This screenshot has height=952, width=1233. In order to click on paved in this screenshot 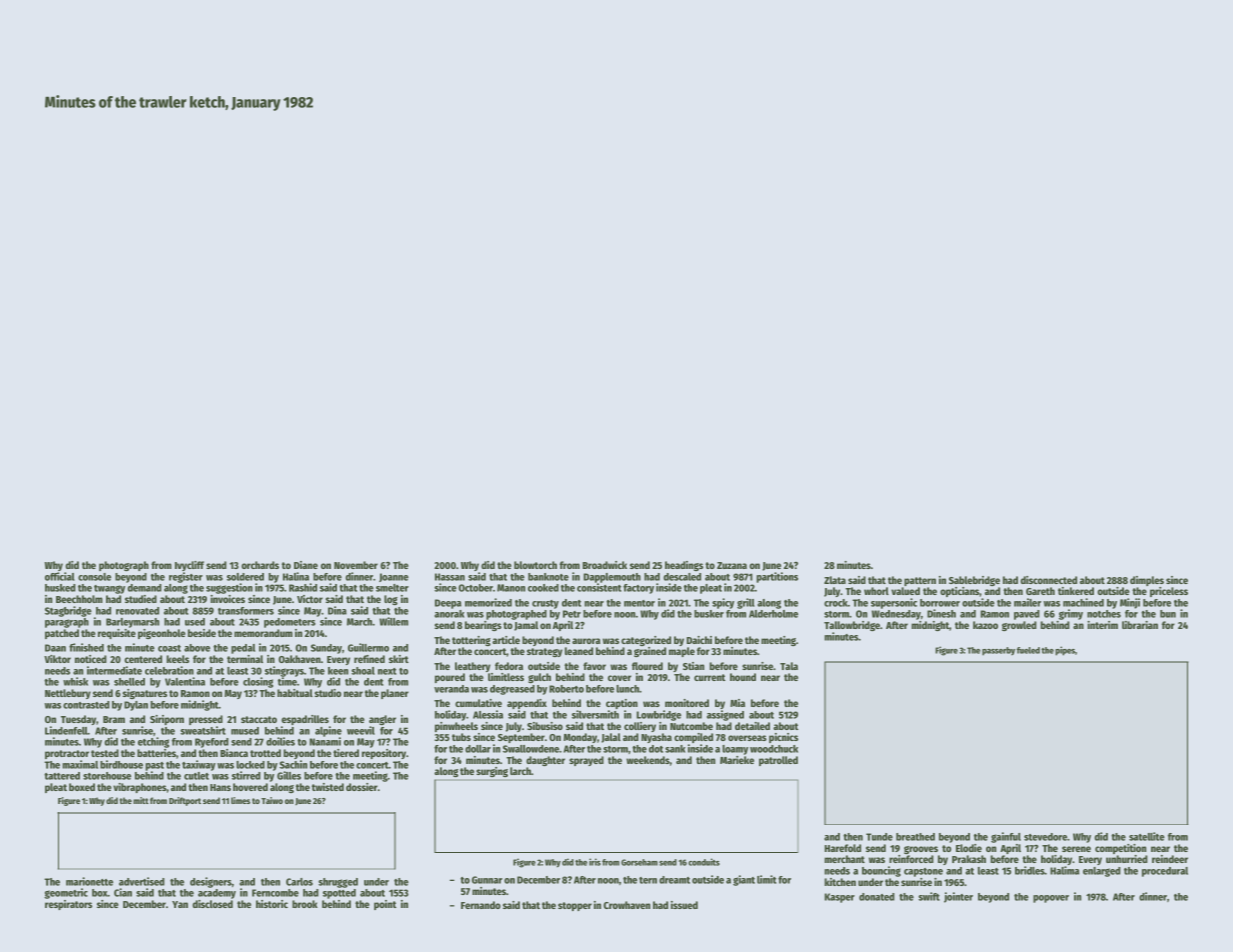, I will do `click(1027, 615)`.
